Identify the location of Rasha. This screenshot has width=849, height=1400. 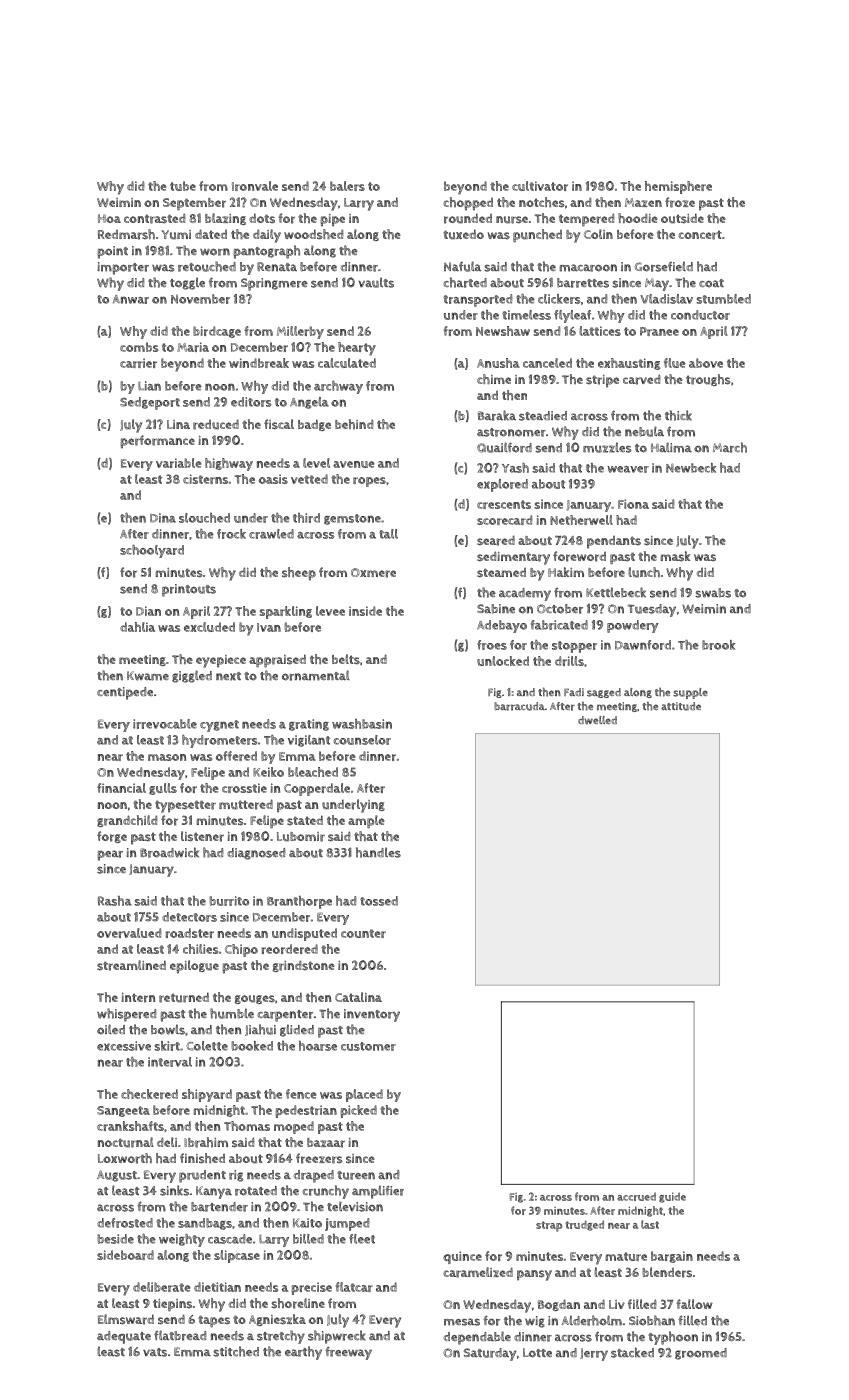
(115, 901).
